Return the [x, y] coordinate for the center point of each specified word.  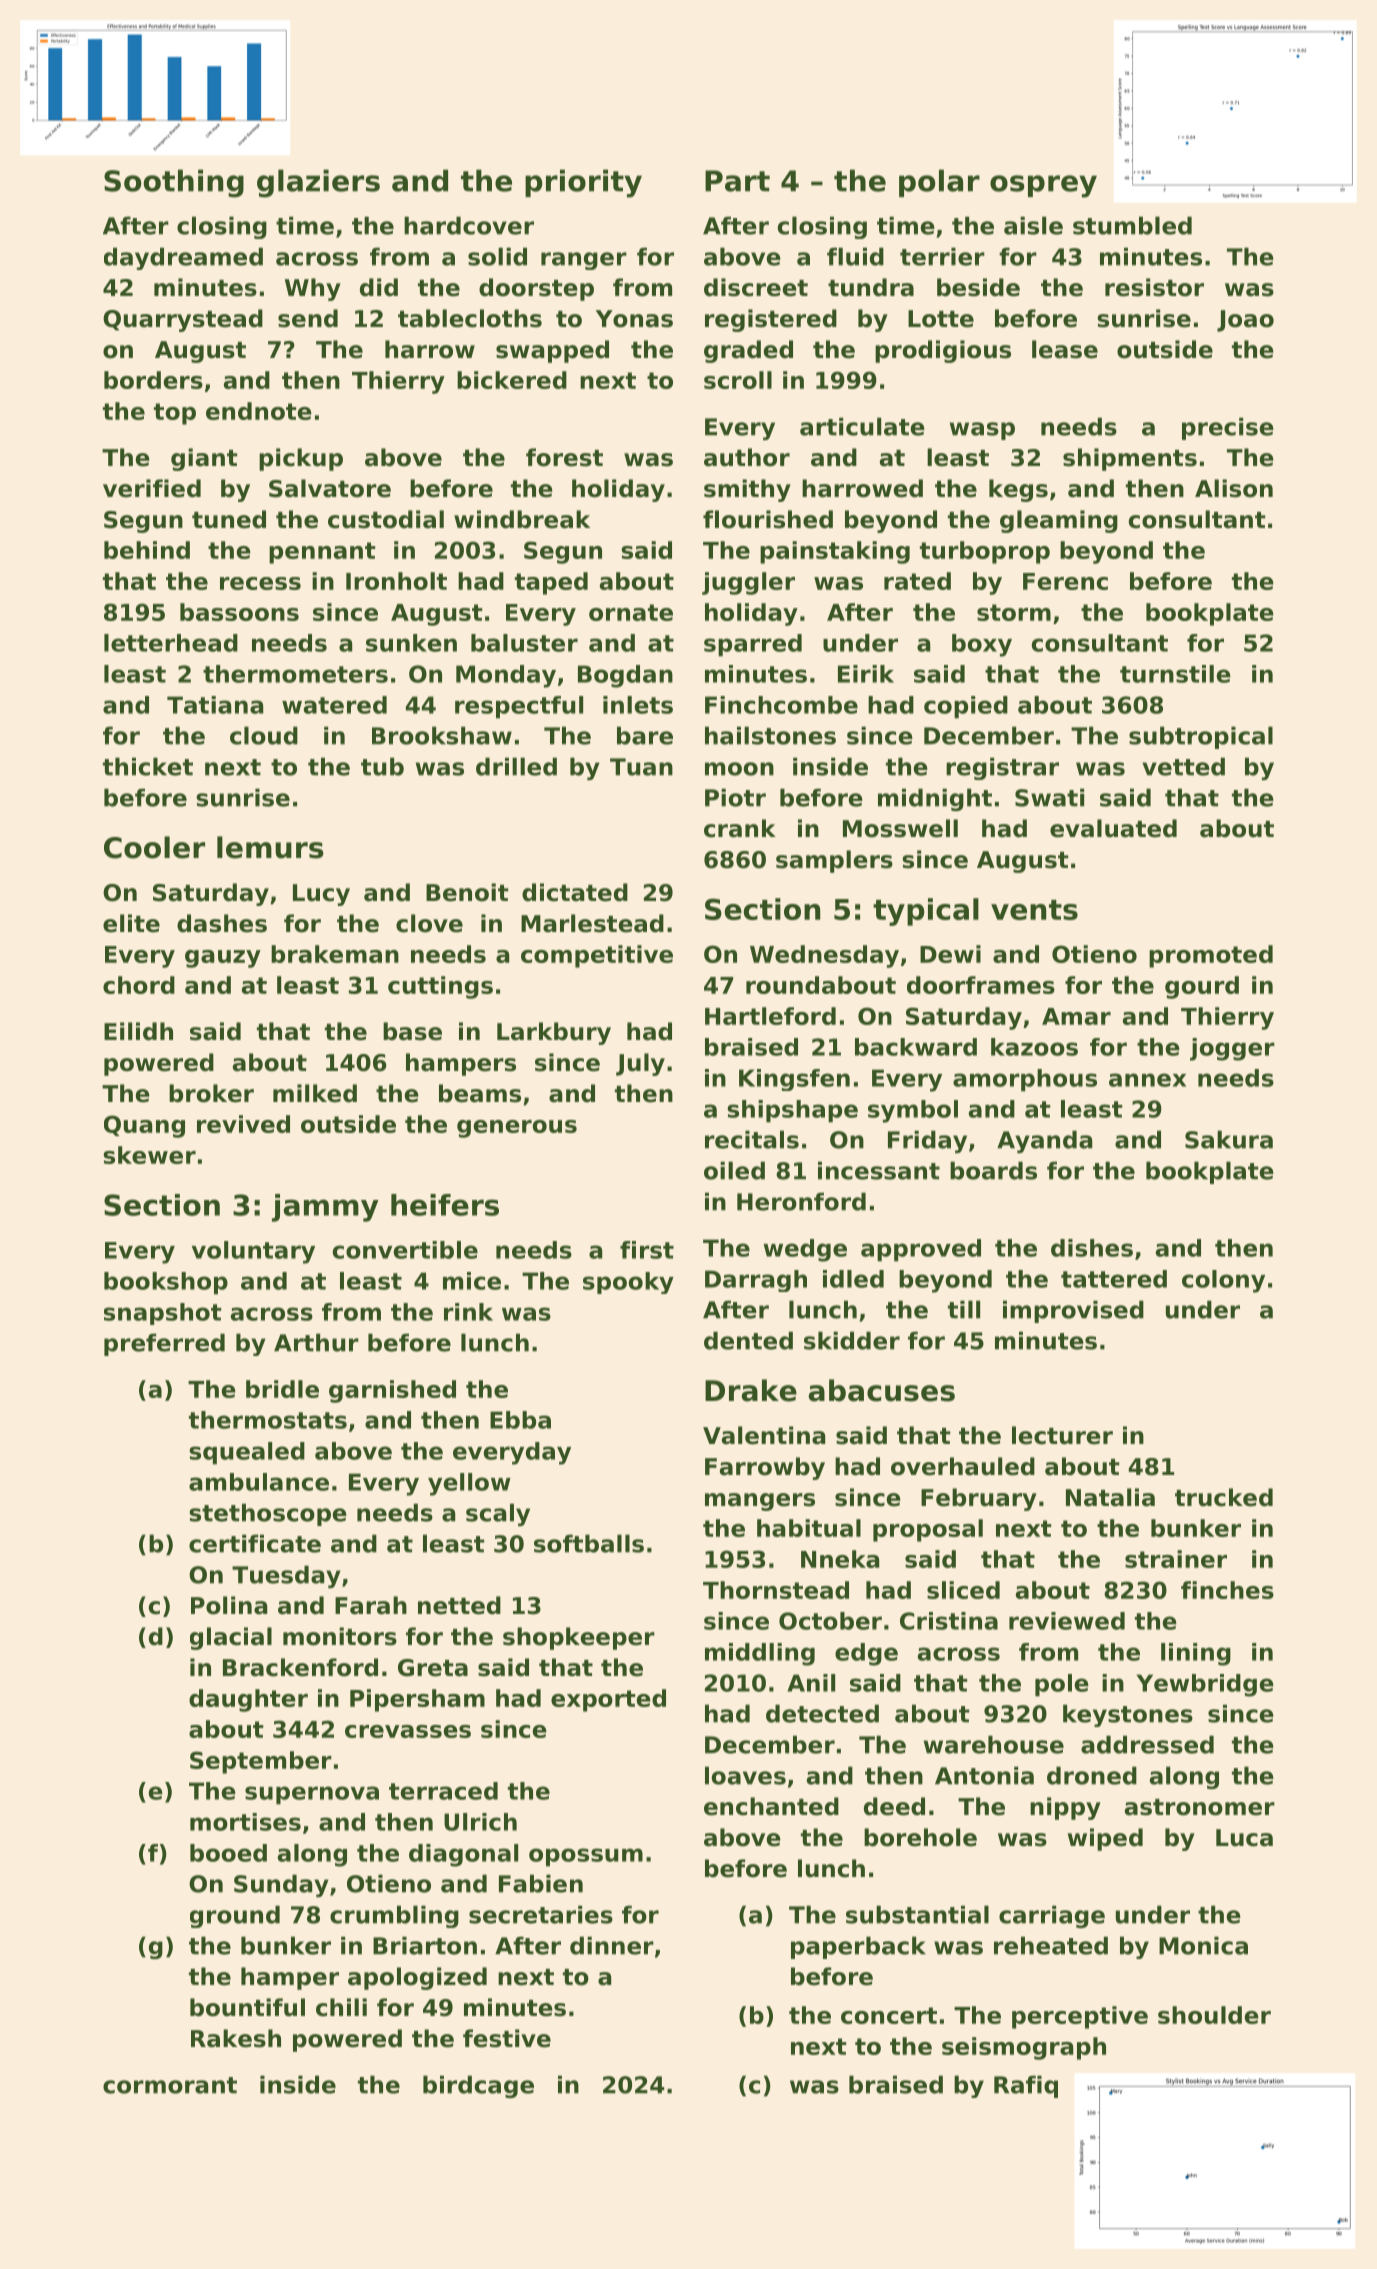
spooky [628, 1283]
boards [993, 1170]
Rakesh [236, 2038]
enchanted [771, 1806]
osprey [1043, 186]
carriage [1052, 1916]
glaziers [318, 183]
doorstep [536, 289]
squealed [247, 1453]
